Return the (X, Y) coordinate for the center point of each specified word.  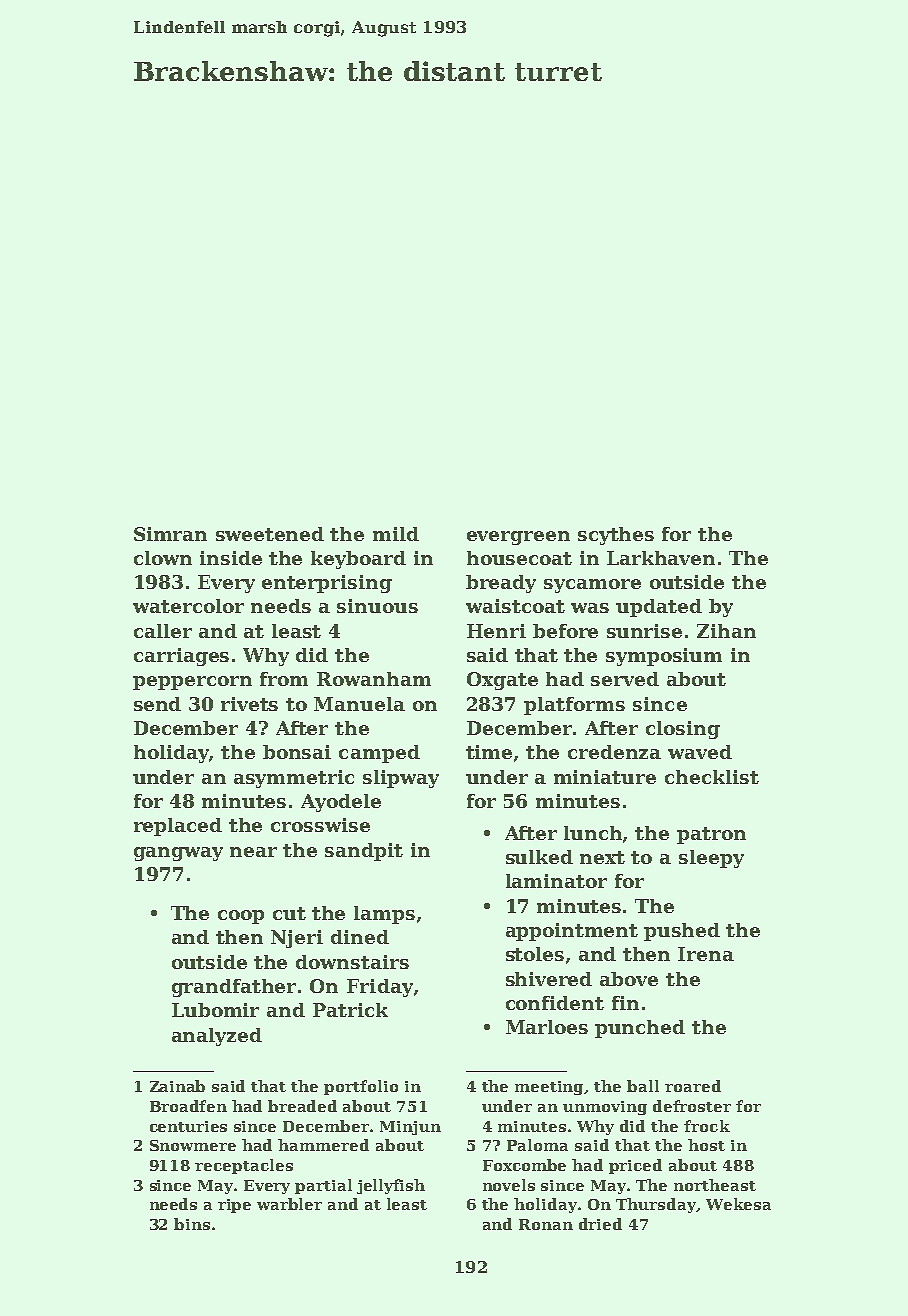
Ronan (546, 1224)
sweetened (270, 534)
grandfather (234, 988)
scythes (616, 536)
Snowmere (193, 1145)
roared (693, 1086)
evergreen (518, 538)
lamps (384, 915)
